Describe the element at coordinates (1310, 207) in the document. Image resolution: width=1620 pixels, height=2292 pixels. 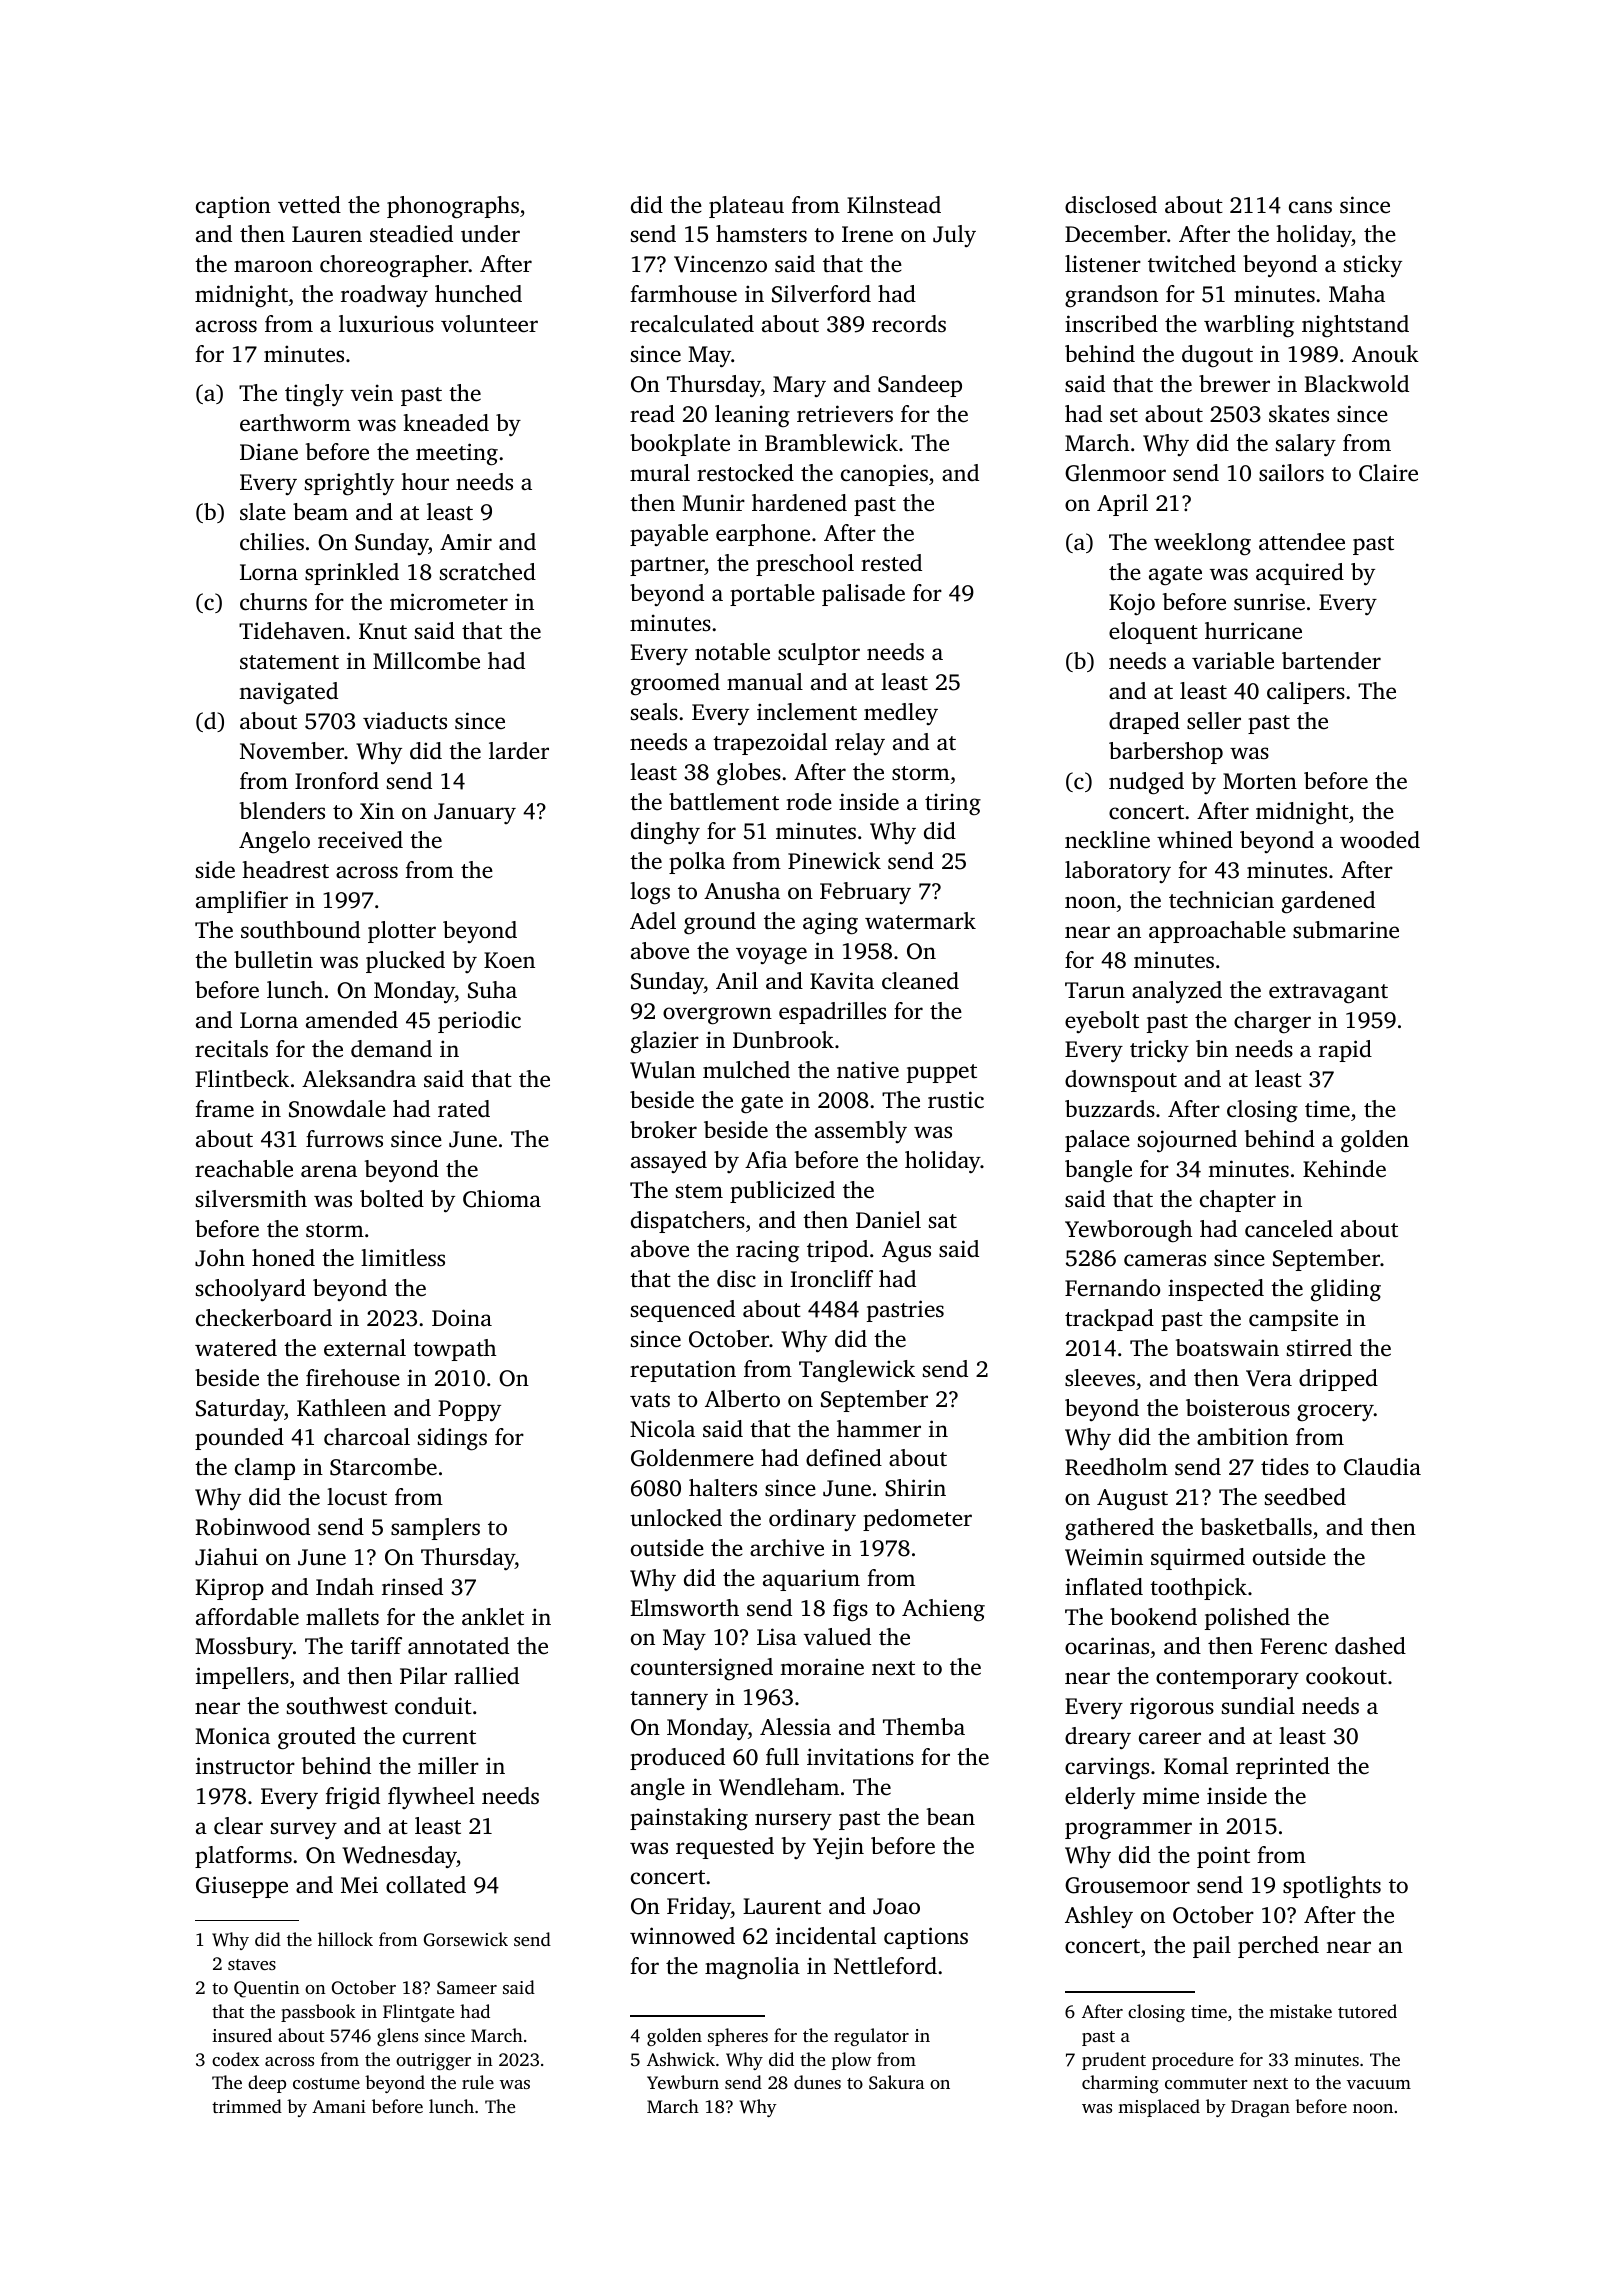
I see `cans` at that location.
